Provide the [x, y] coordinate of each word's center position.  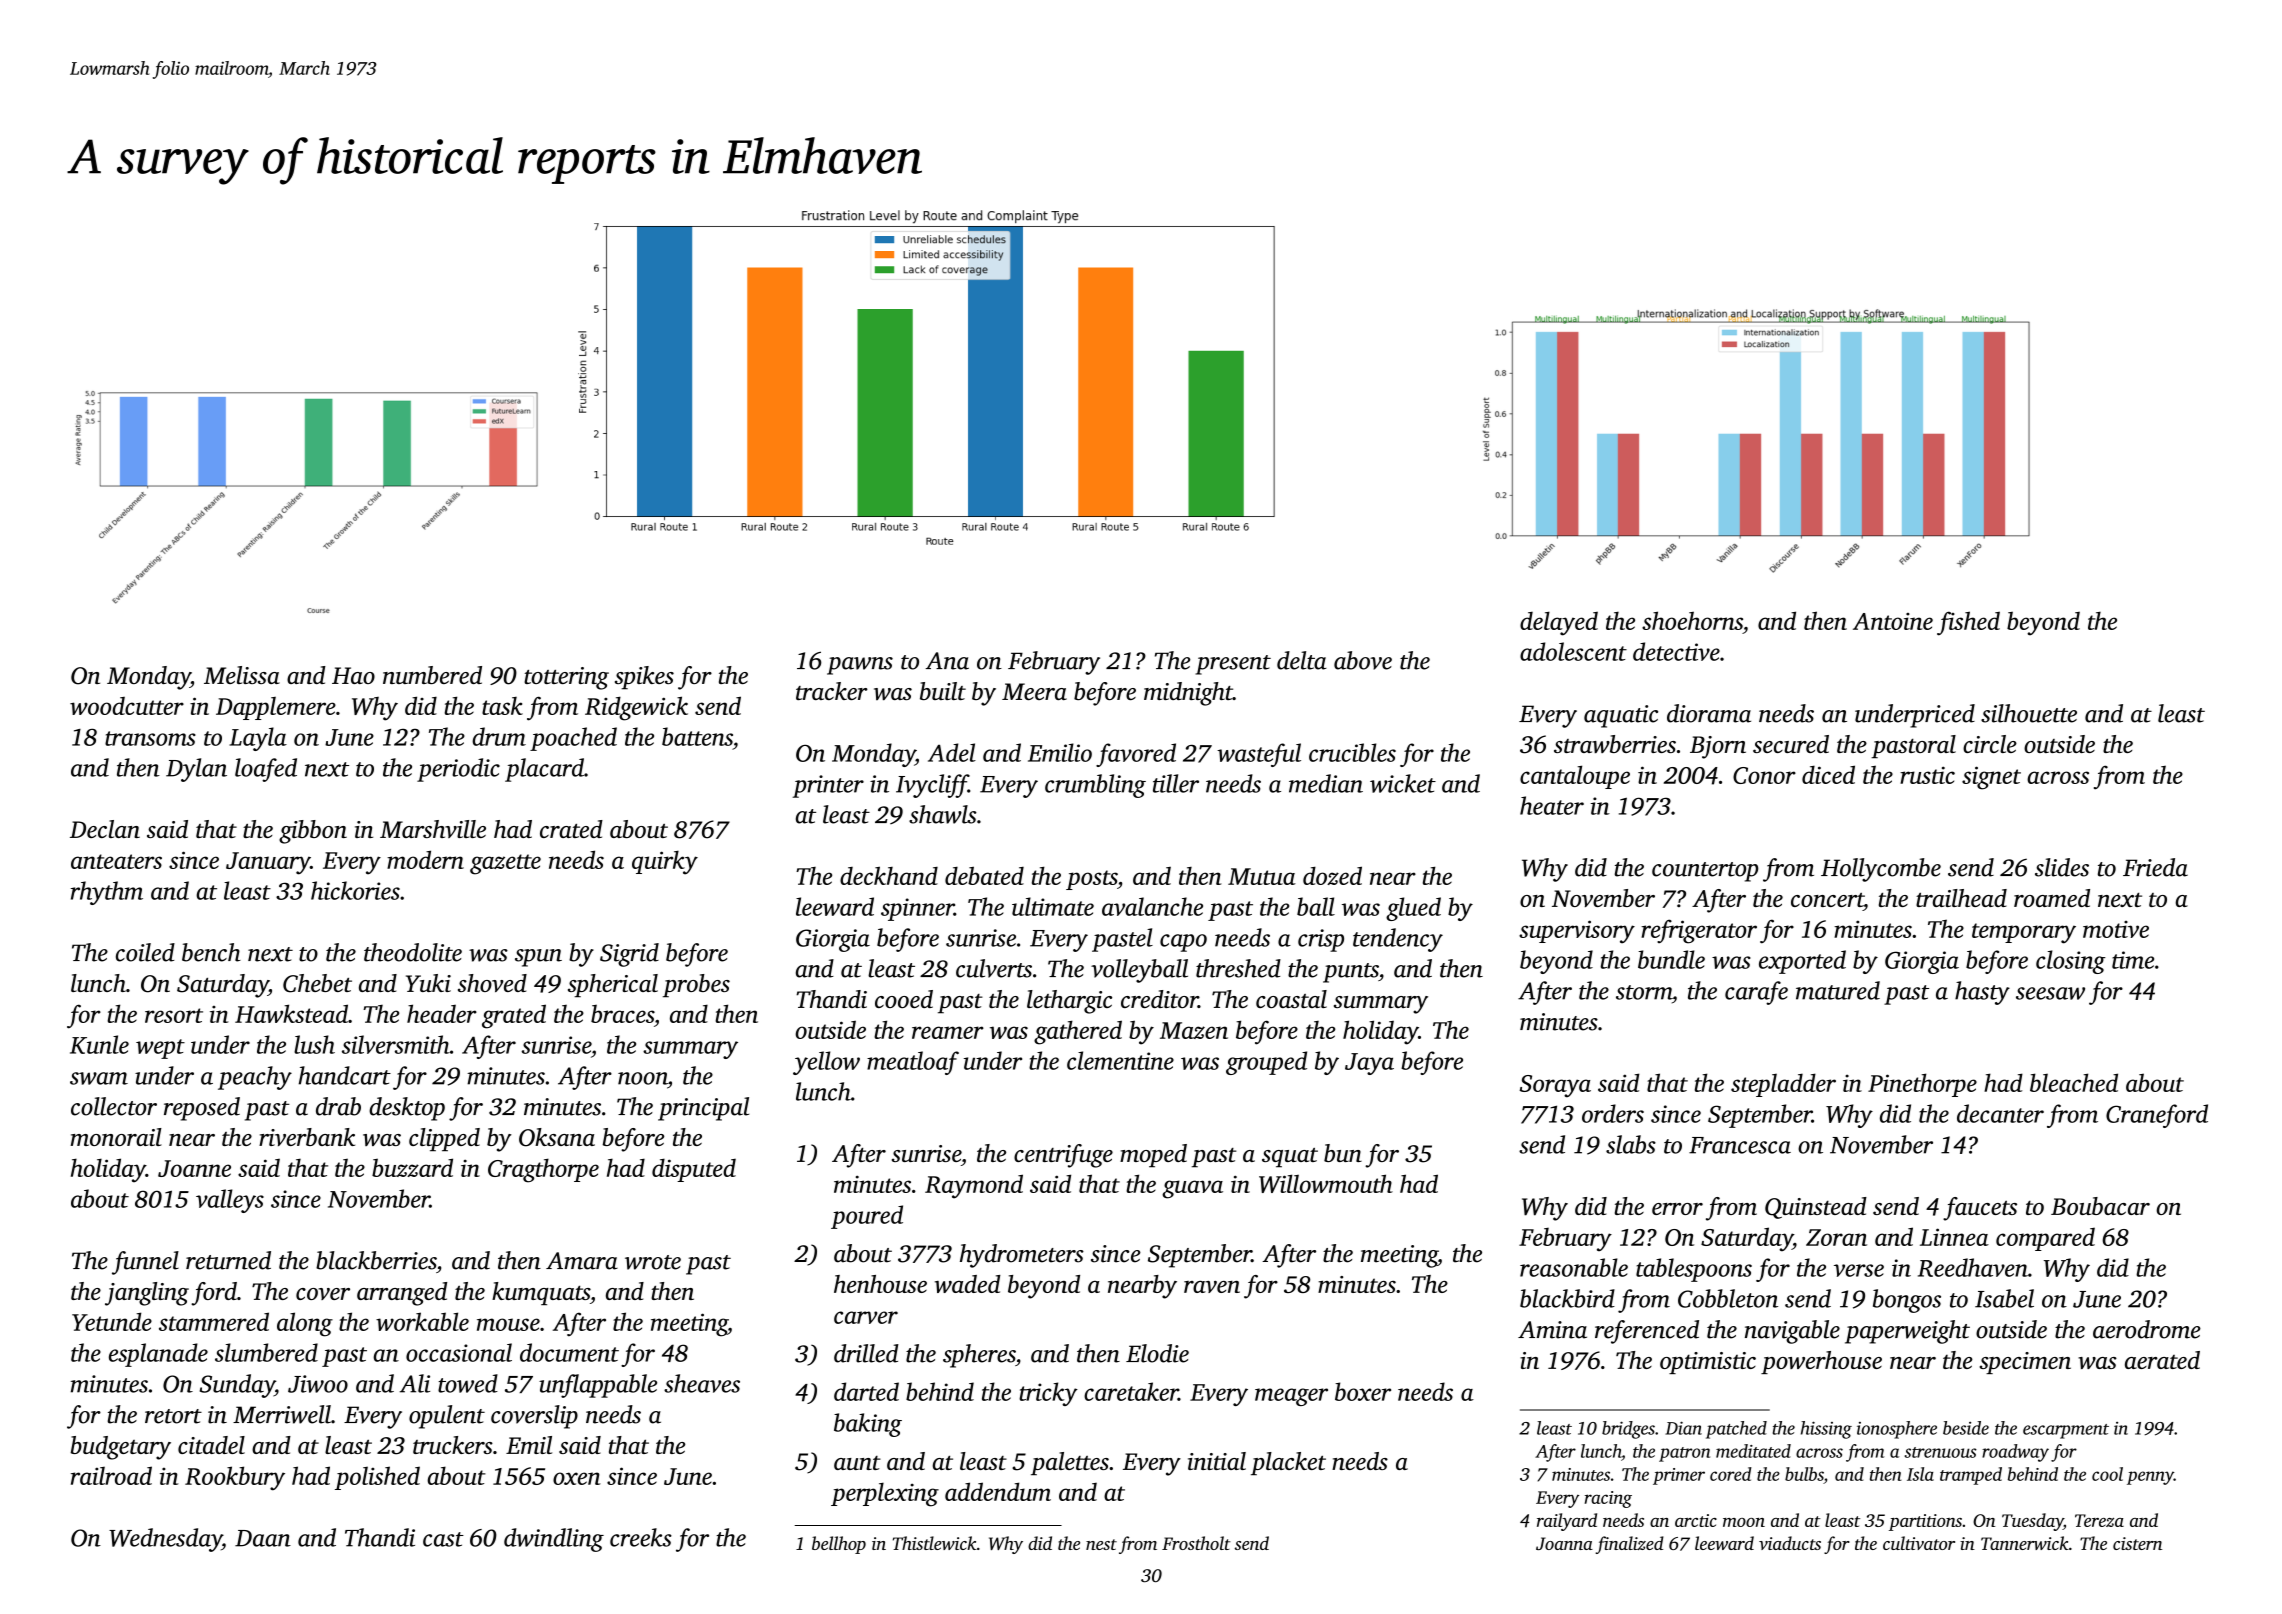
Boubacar [2100, 1206]
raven [1212, 1286]
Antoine [1893, 621]
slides [2062, 867]
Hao [353, 675]
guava [1192, 1189]
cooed [904, 999]
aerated [2162, 1360]
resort [174, 1015]
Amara [582, 1261]
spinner [917, 909]
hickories [355, 890]
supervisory [1577, 932]
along [305, 1324]
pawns [860, 666]
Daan [263, 1538]
